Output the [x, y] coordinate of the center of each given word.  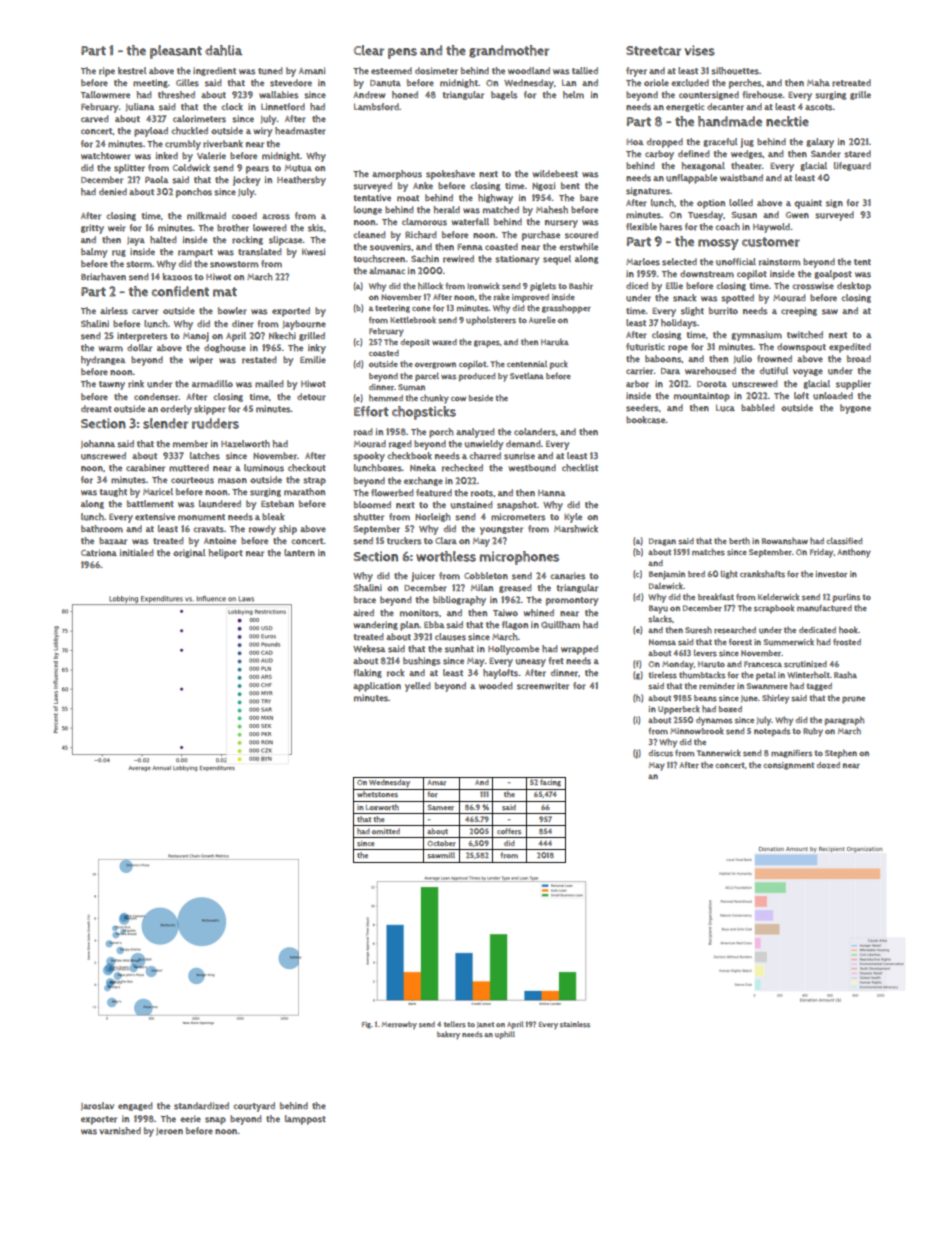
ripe [107, 72]
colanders [535, 432]
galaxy [820, 143]
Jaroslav [97, 1106]
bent [570, 185]
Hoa [634, 142]
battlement [150, 503]
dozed [828, 765]
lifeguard [852, 166]
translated [260, 252]
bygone [855, 409]
